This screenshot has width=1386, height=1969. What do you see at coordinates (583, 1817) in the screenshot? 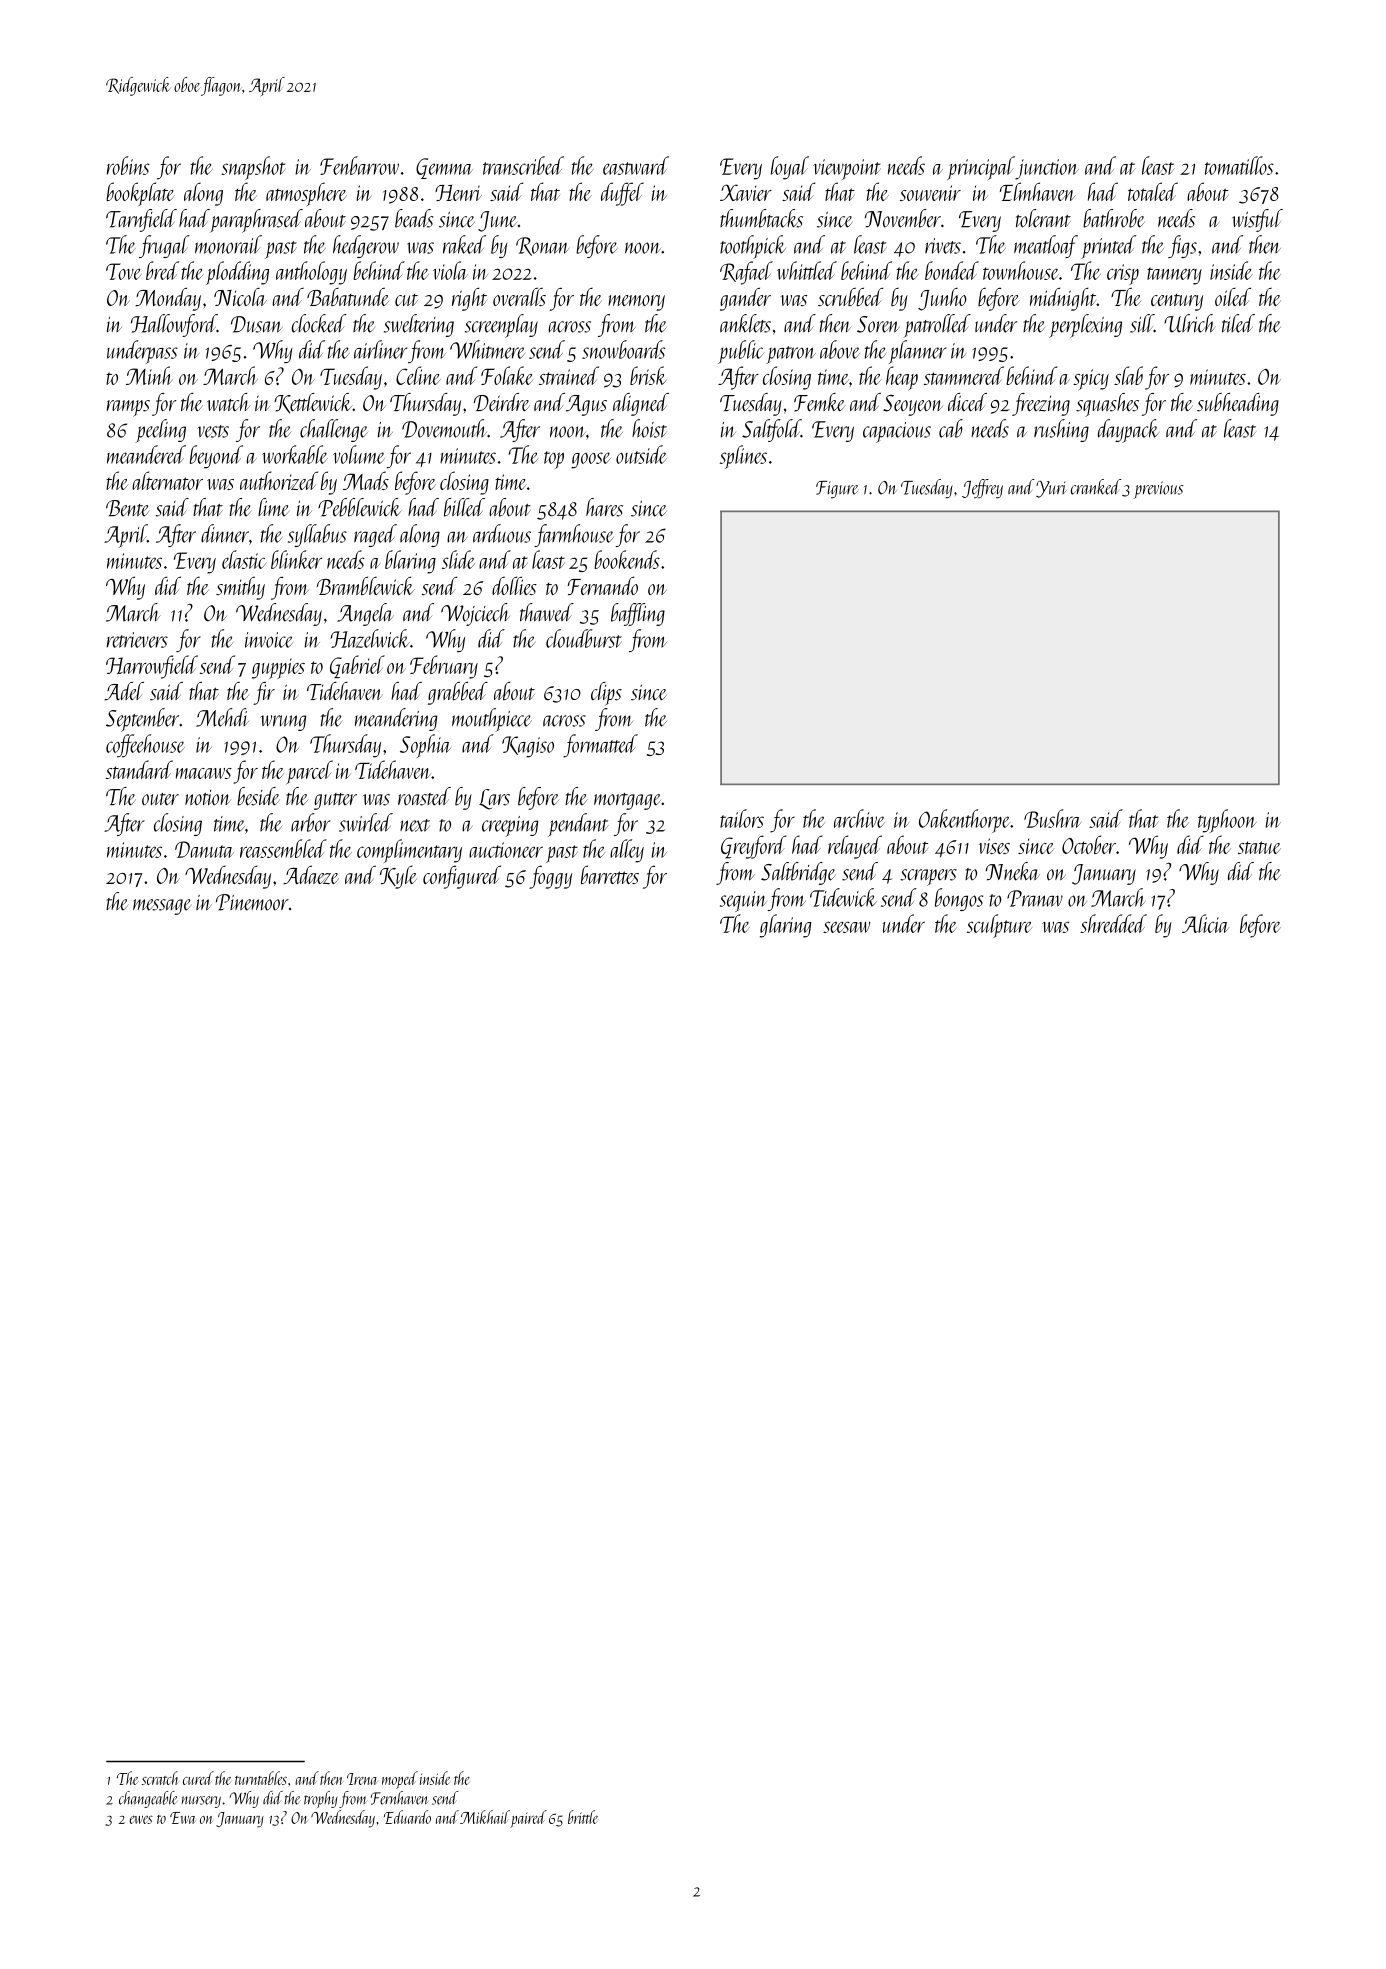
I see `brittle` at bounding box center [583, 1817].
